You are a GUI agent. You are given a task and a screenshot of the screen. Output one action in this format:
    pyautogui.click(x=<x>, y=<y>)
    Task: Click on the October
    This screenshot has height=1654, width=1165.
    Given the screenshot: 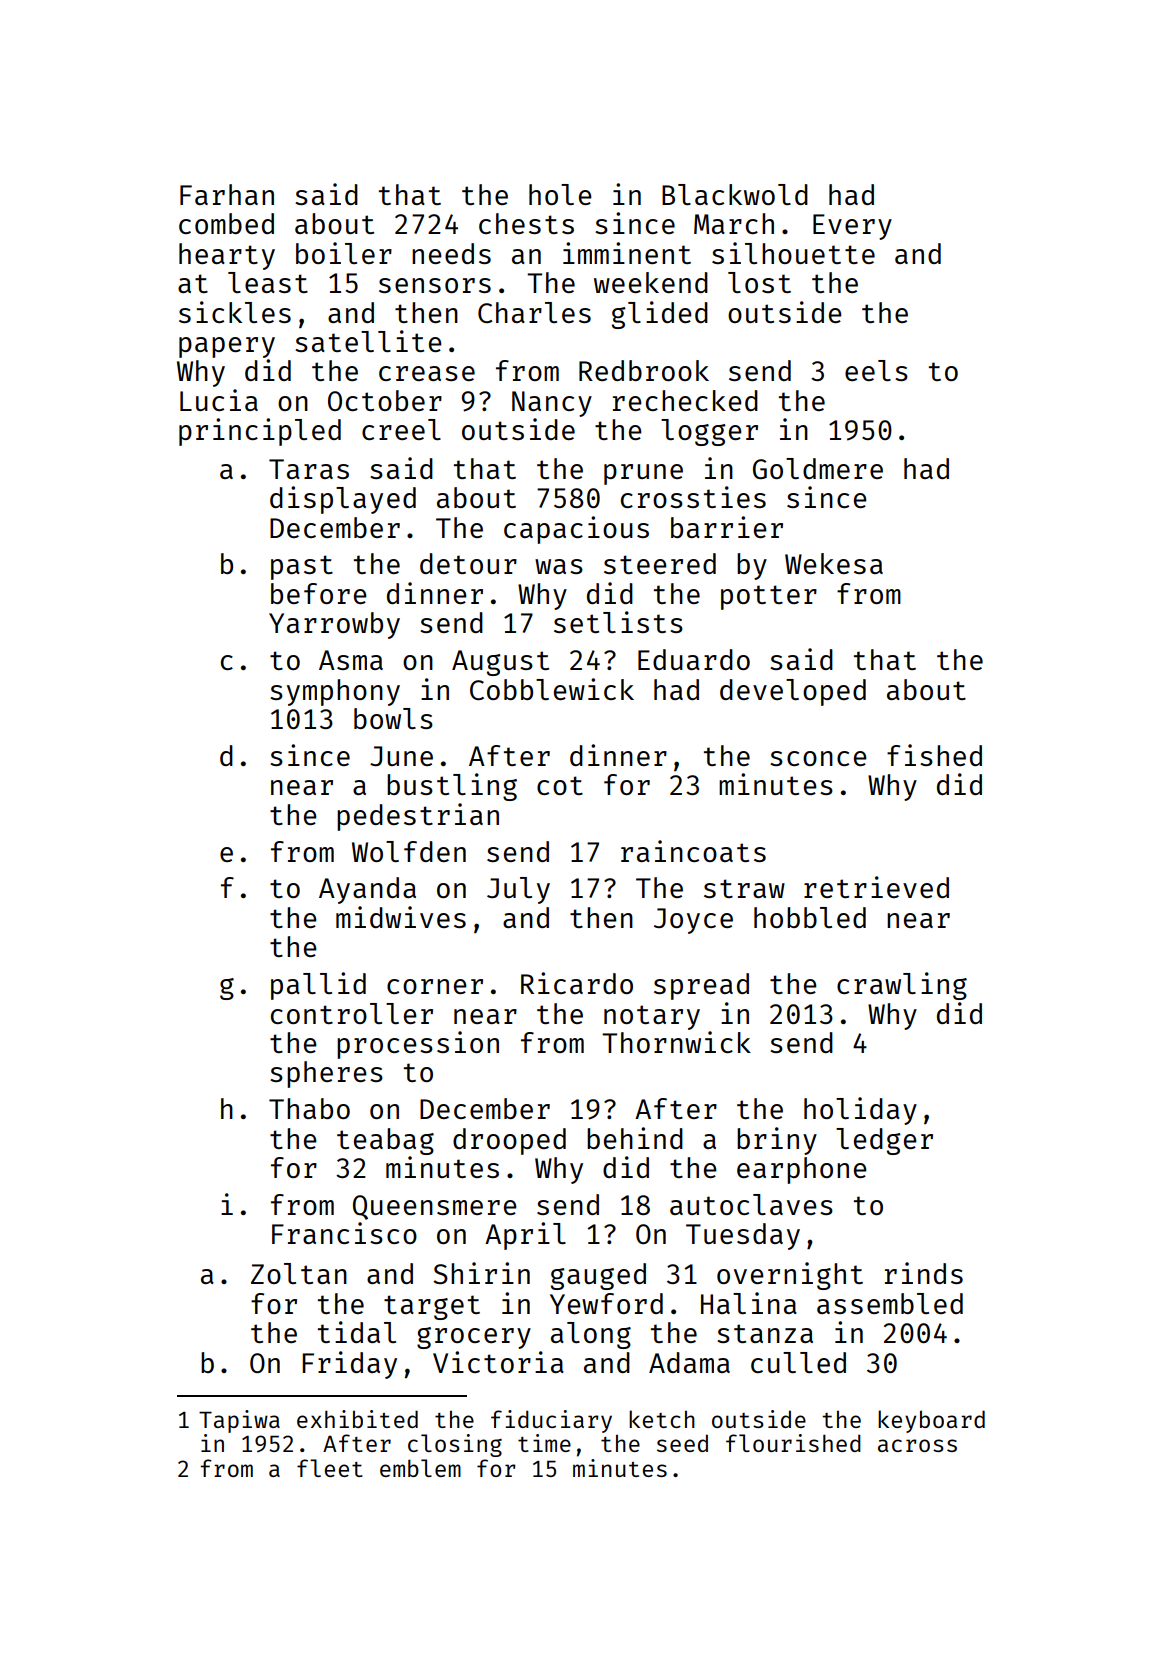 What is the action you would take?
    pyautogui.click(x=385, y=400)
